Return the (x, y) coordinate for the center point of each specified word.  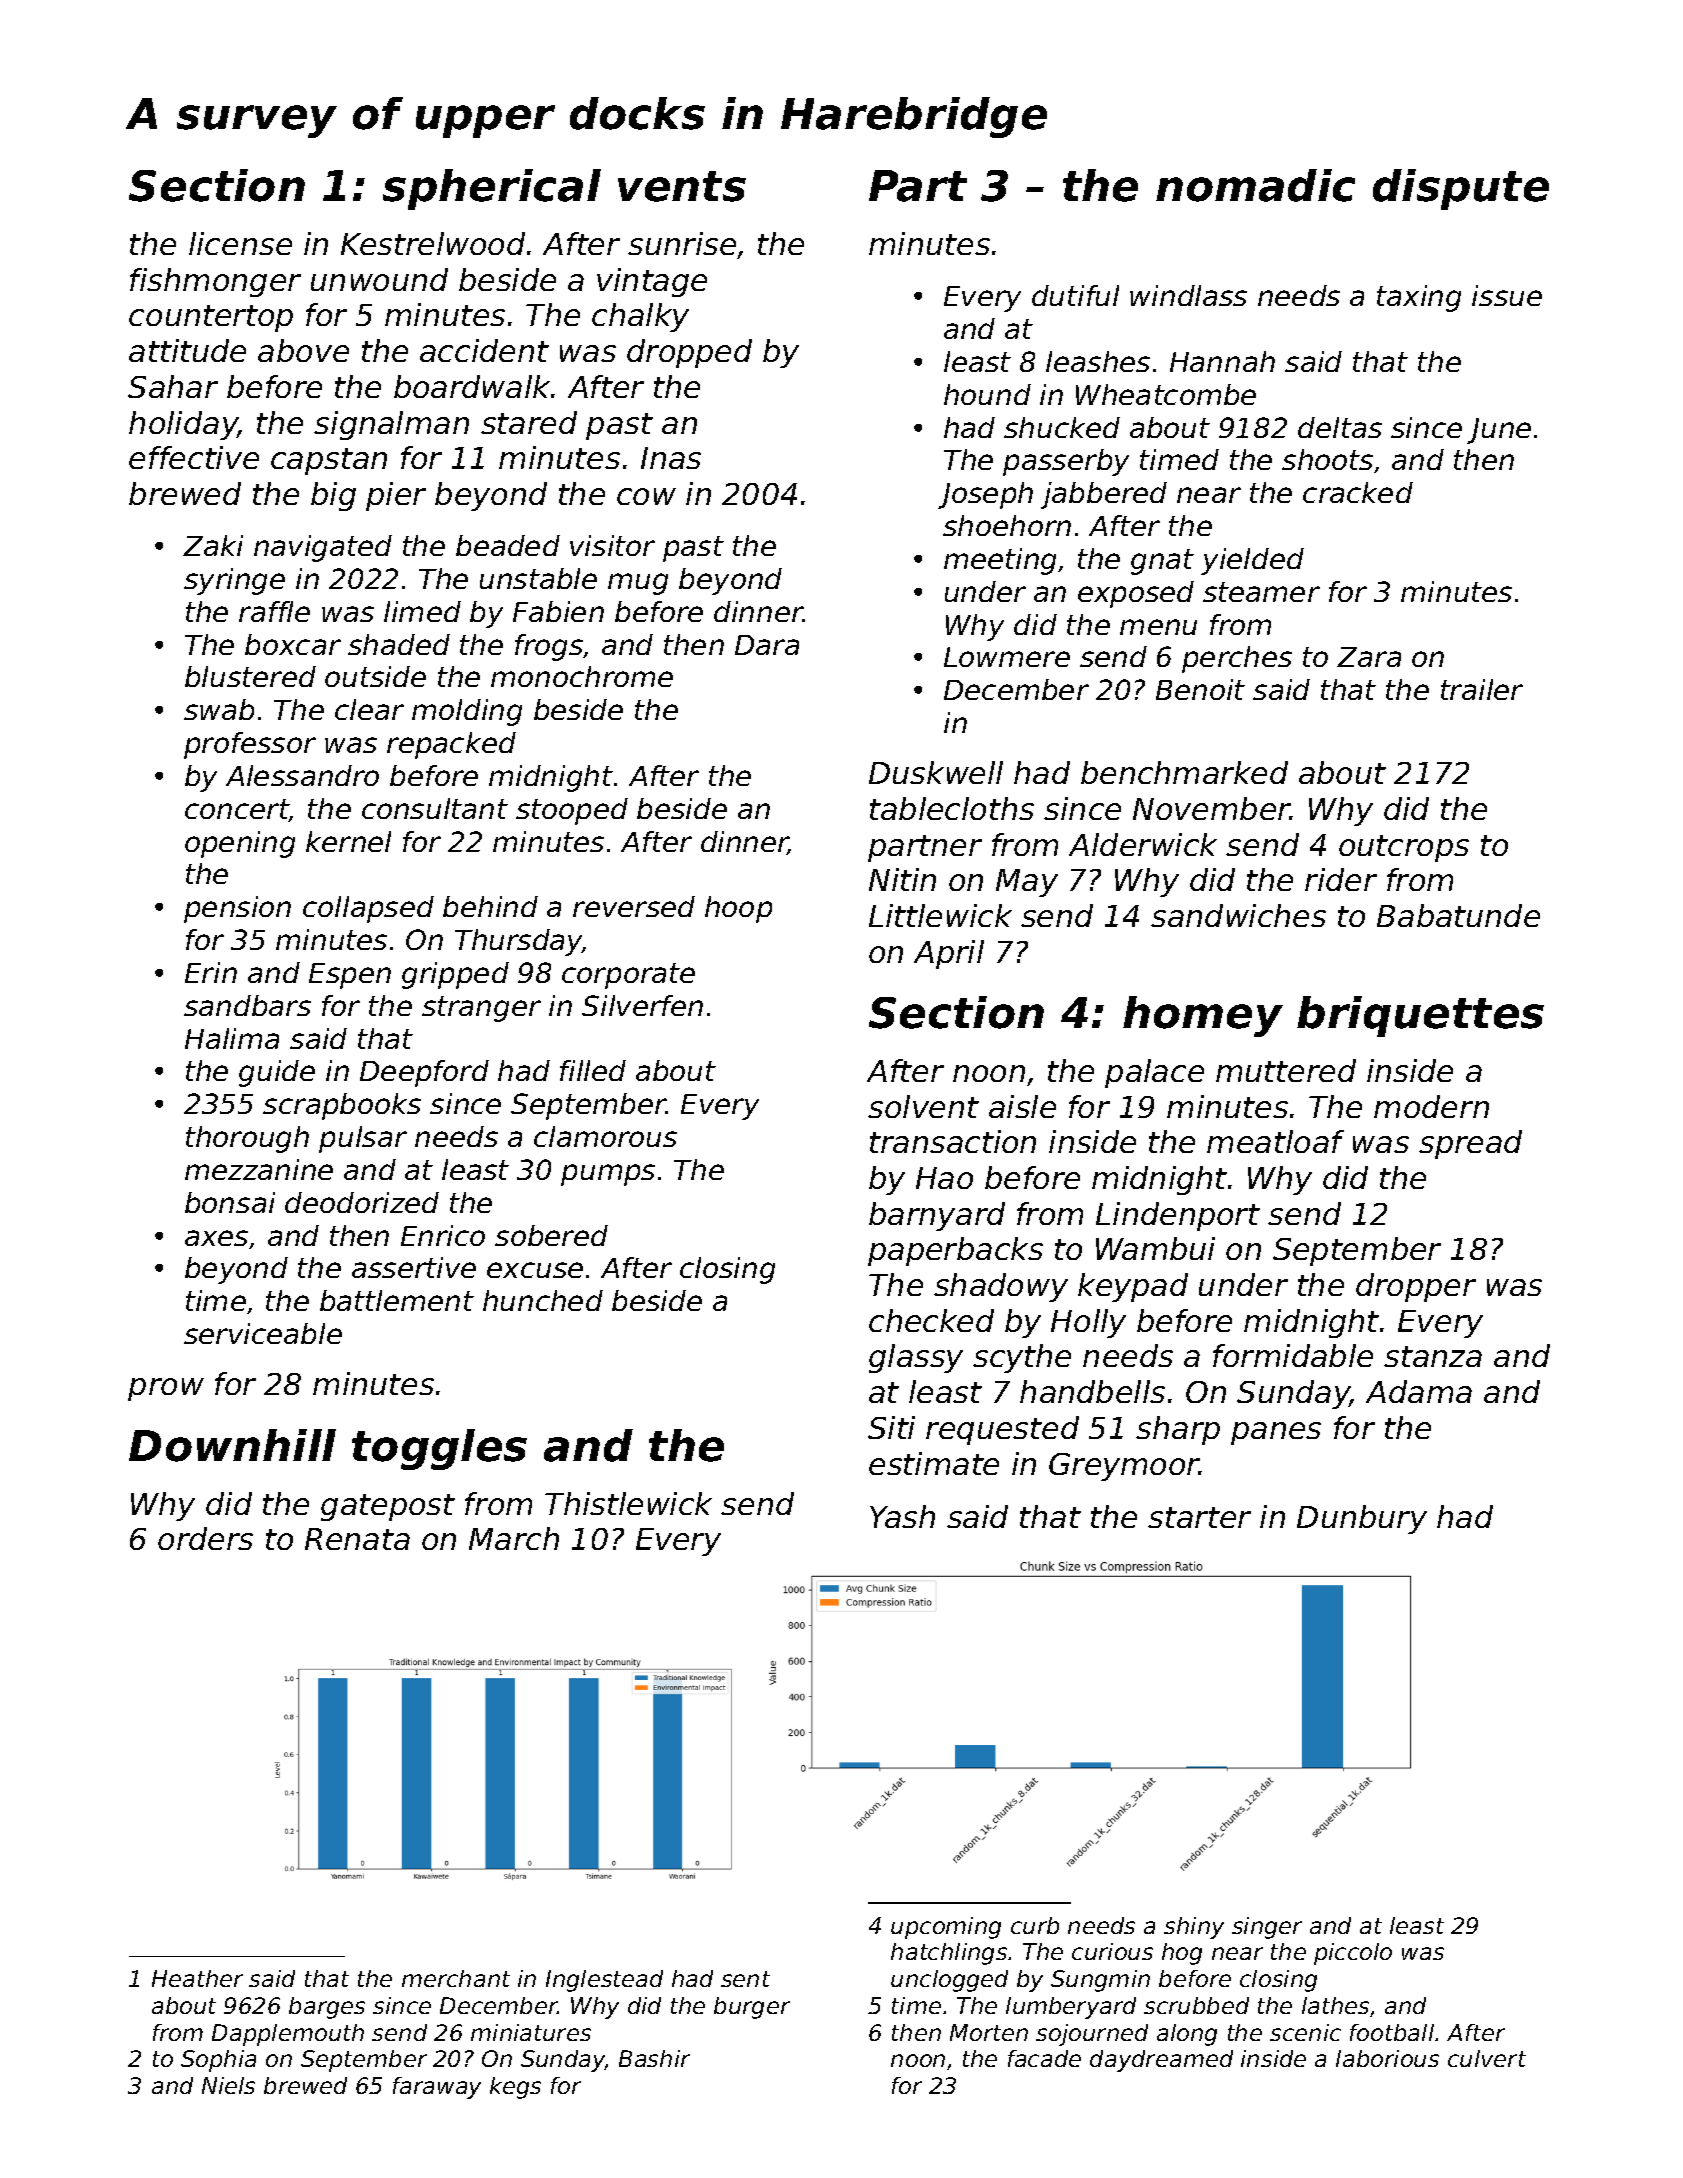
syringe (234, 581)
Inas (671, 458)
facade (1044, 2058)
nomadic (1255, 185)
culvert (1487, 2058)
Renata (357, 1539)
